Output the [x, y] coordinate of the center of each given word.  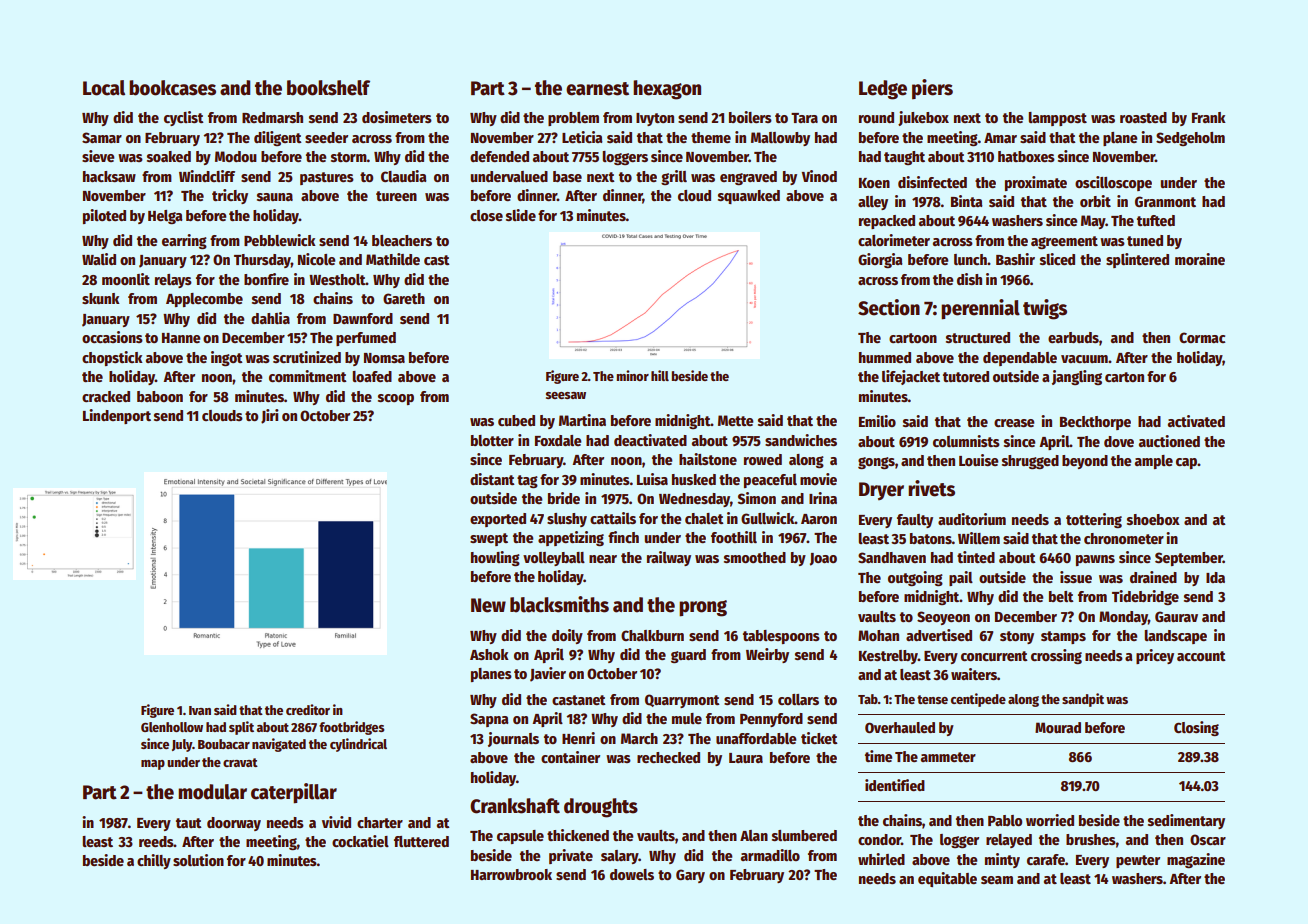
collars [798, 699]
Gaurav [1176, 616]
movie [818, 479]
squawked [749, 197]
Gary [690, 876]
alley [873, 203]
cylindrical [358, 745]
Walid [99, 259]
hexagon [667, 90]
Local [104, 88]
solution [198, 860]
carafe [1046, 859]
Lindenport [117, 416]
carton [1124, 377]
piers [932, 89]
